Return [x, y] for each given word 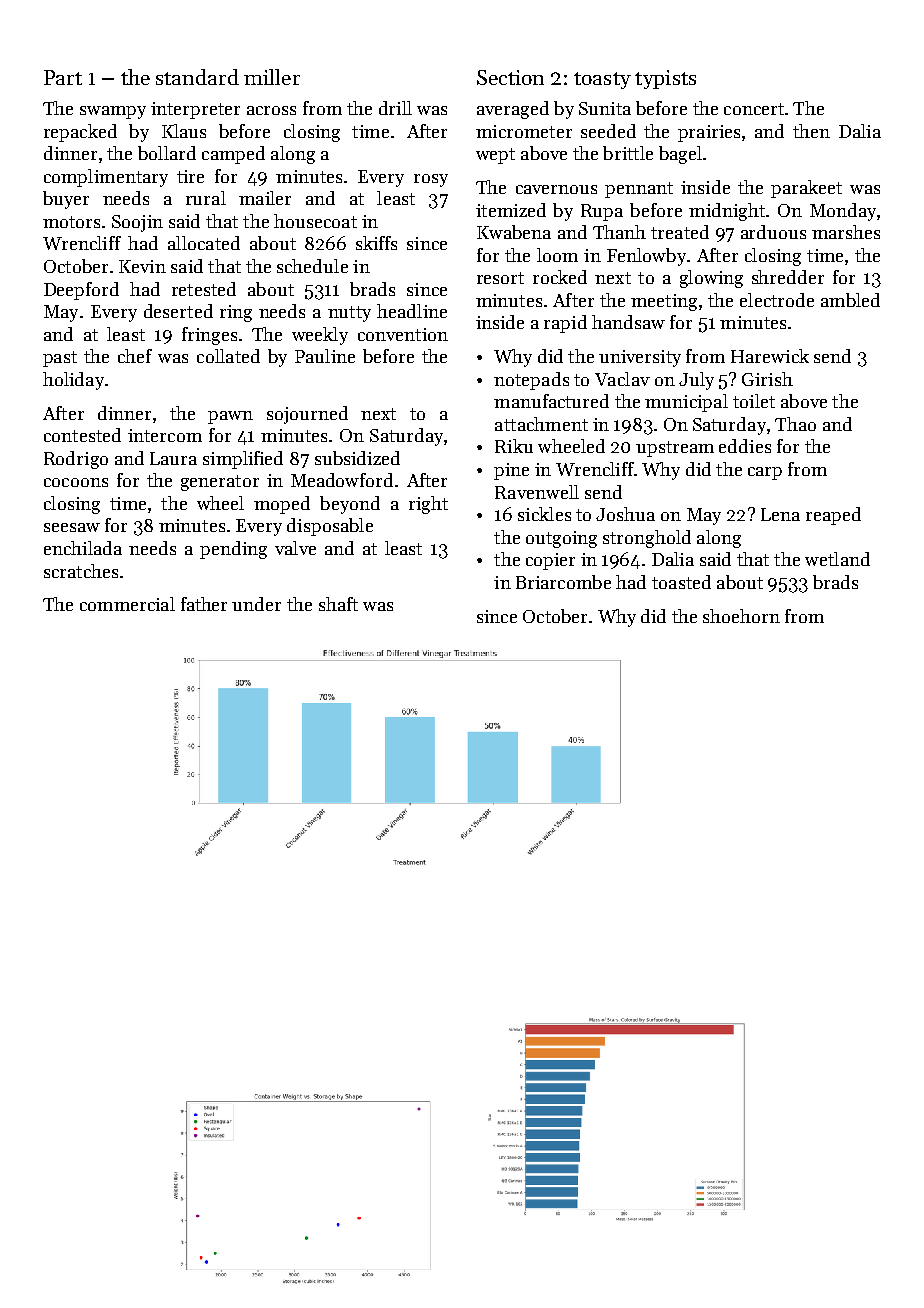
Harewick [770, 356]
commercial [127, 604]
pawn [230, 417]
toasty [602, 80]
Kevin [142, 266]
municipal [686, 403]
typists [665, 79]
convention [403, 334]
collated [228, 356]
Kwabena [514, 232]
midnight [727, 212]
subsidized [357, 458]
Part [63, 77]
